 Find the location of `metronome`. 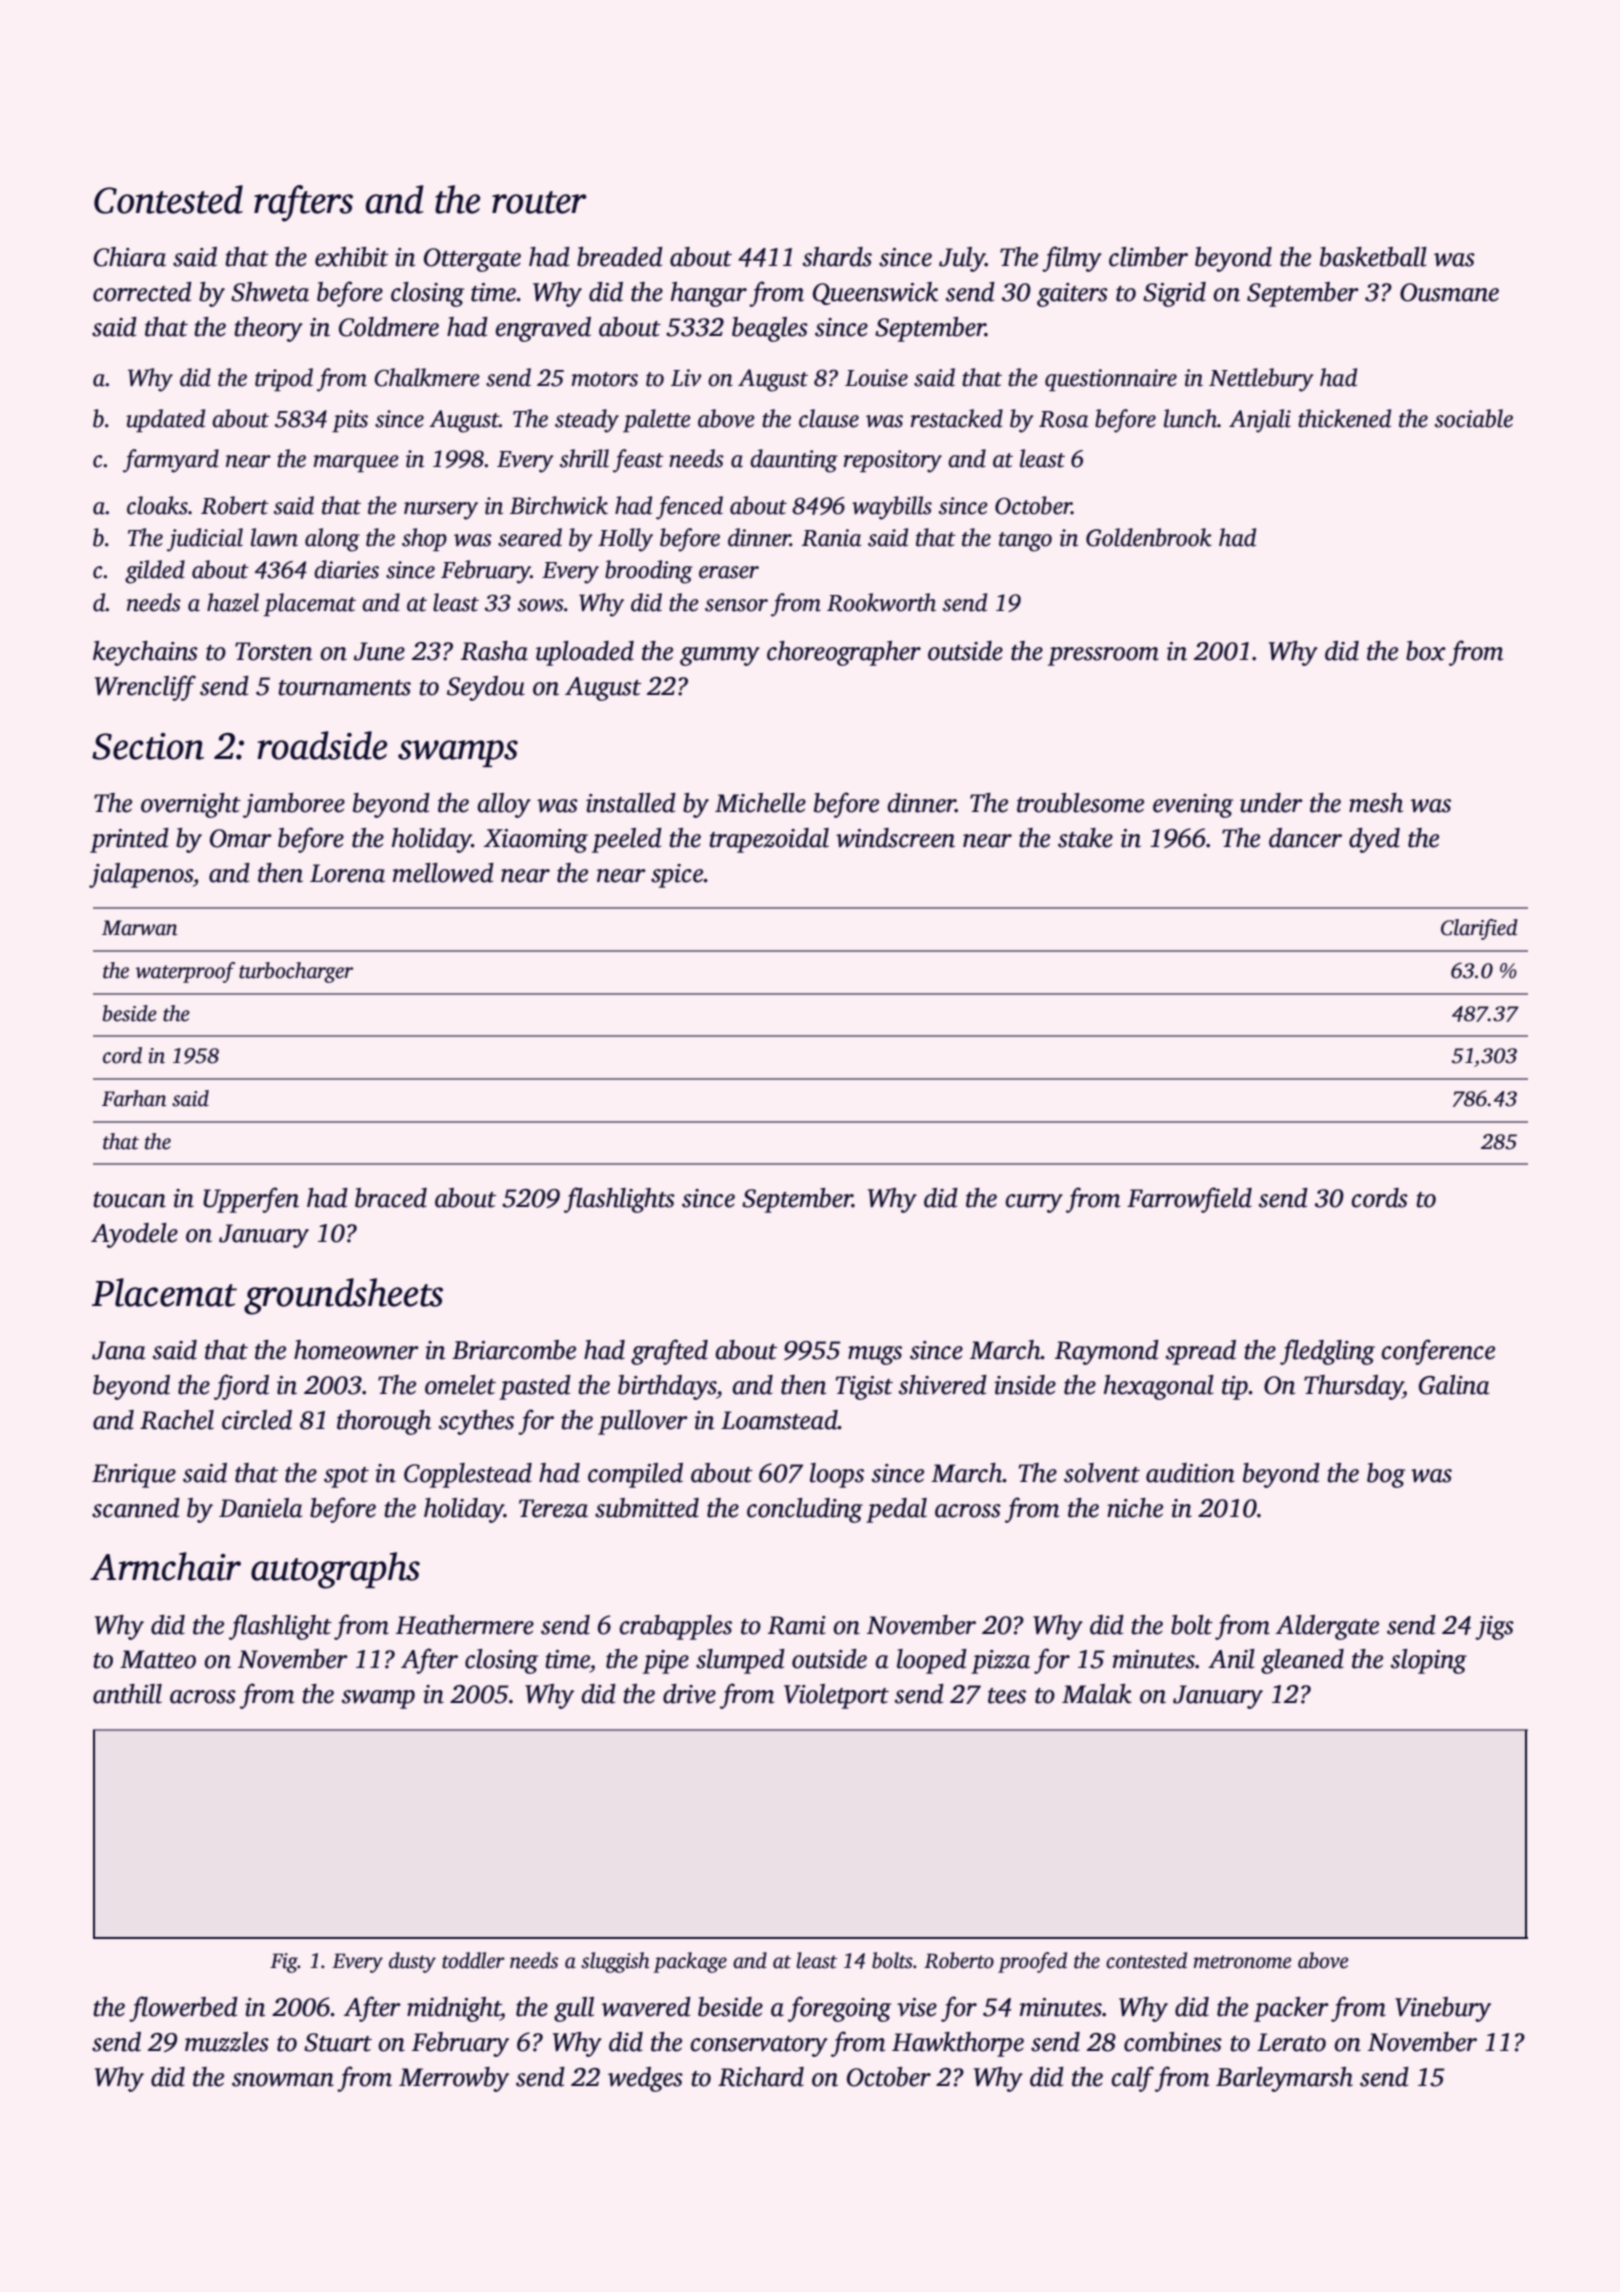

metronome is located at coordinates (1242, 1962).
